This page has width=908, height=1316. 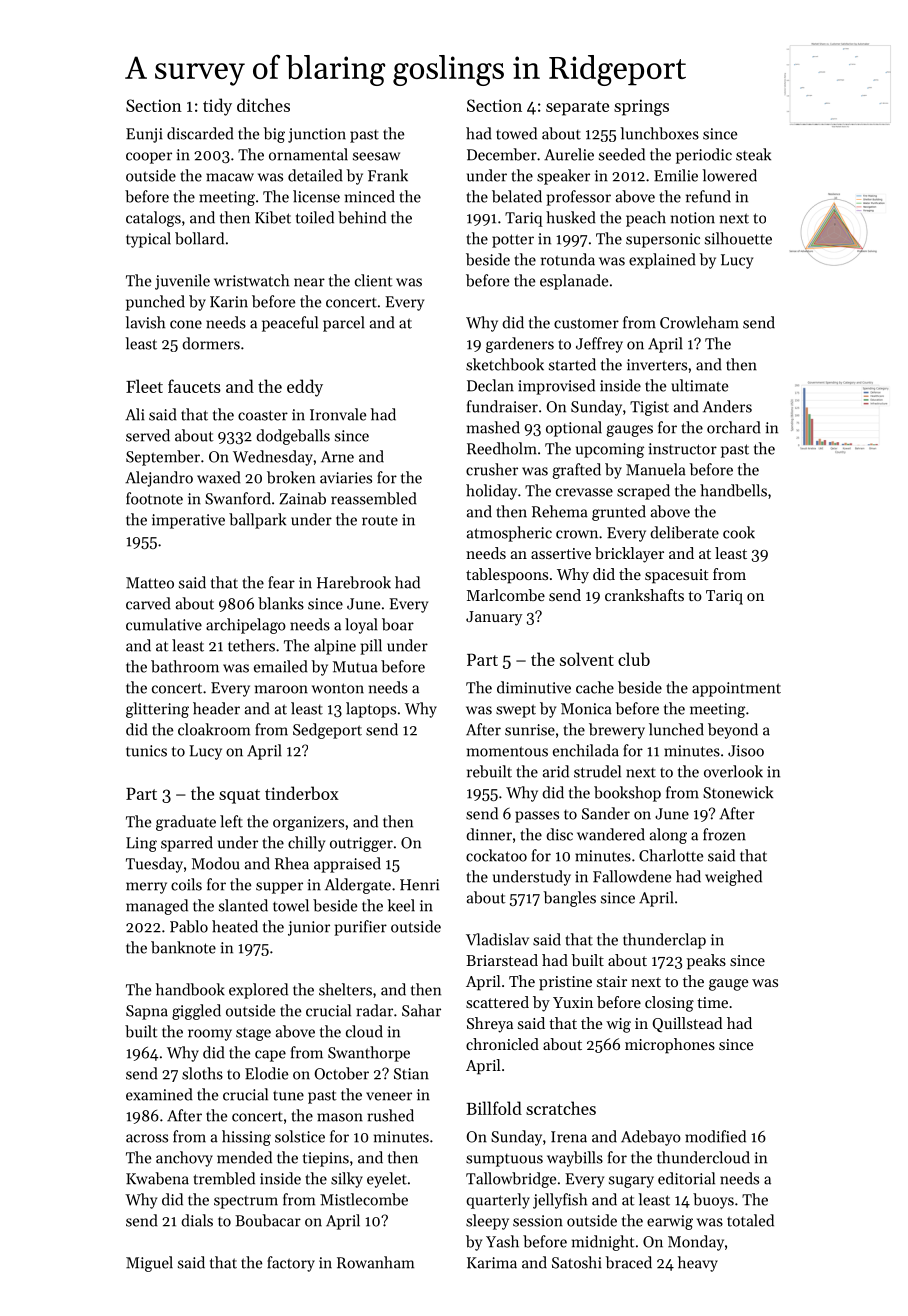 I want to click on minced, so click(x=370, y=196).
